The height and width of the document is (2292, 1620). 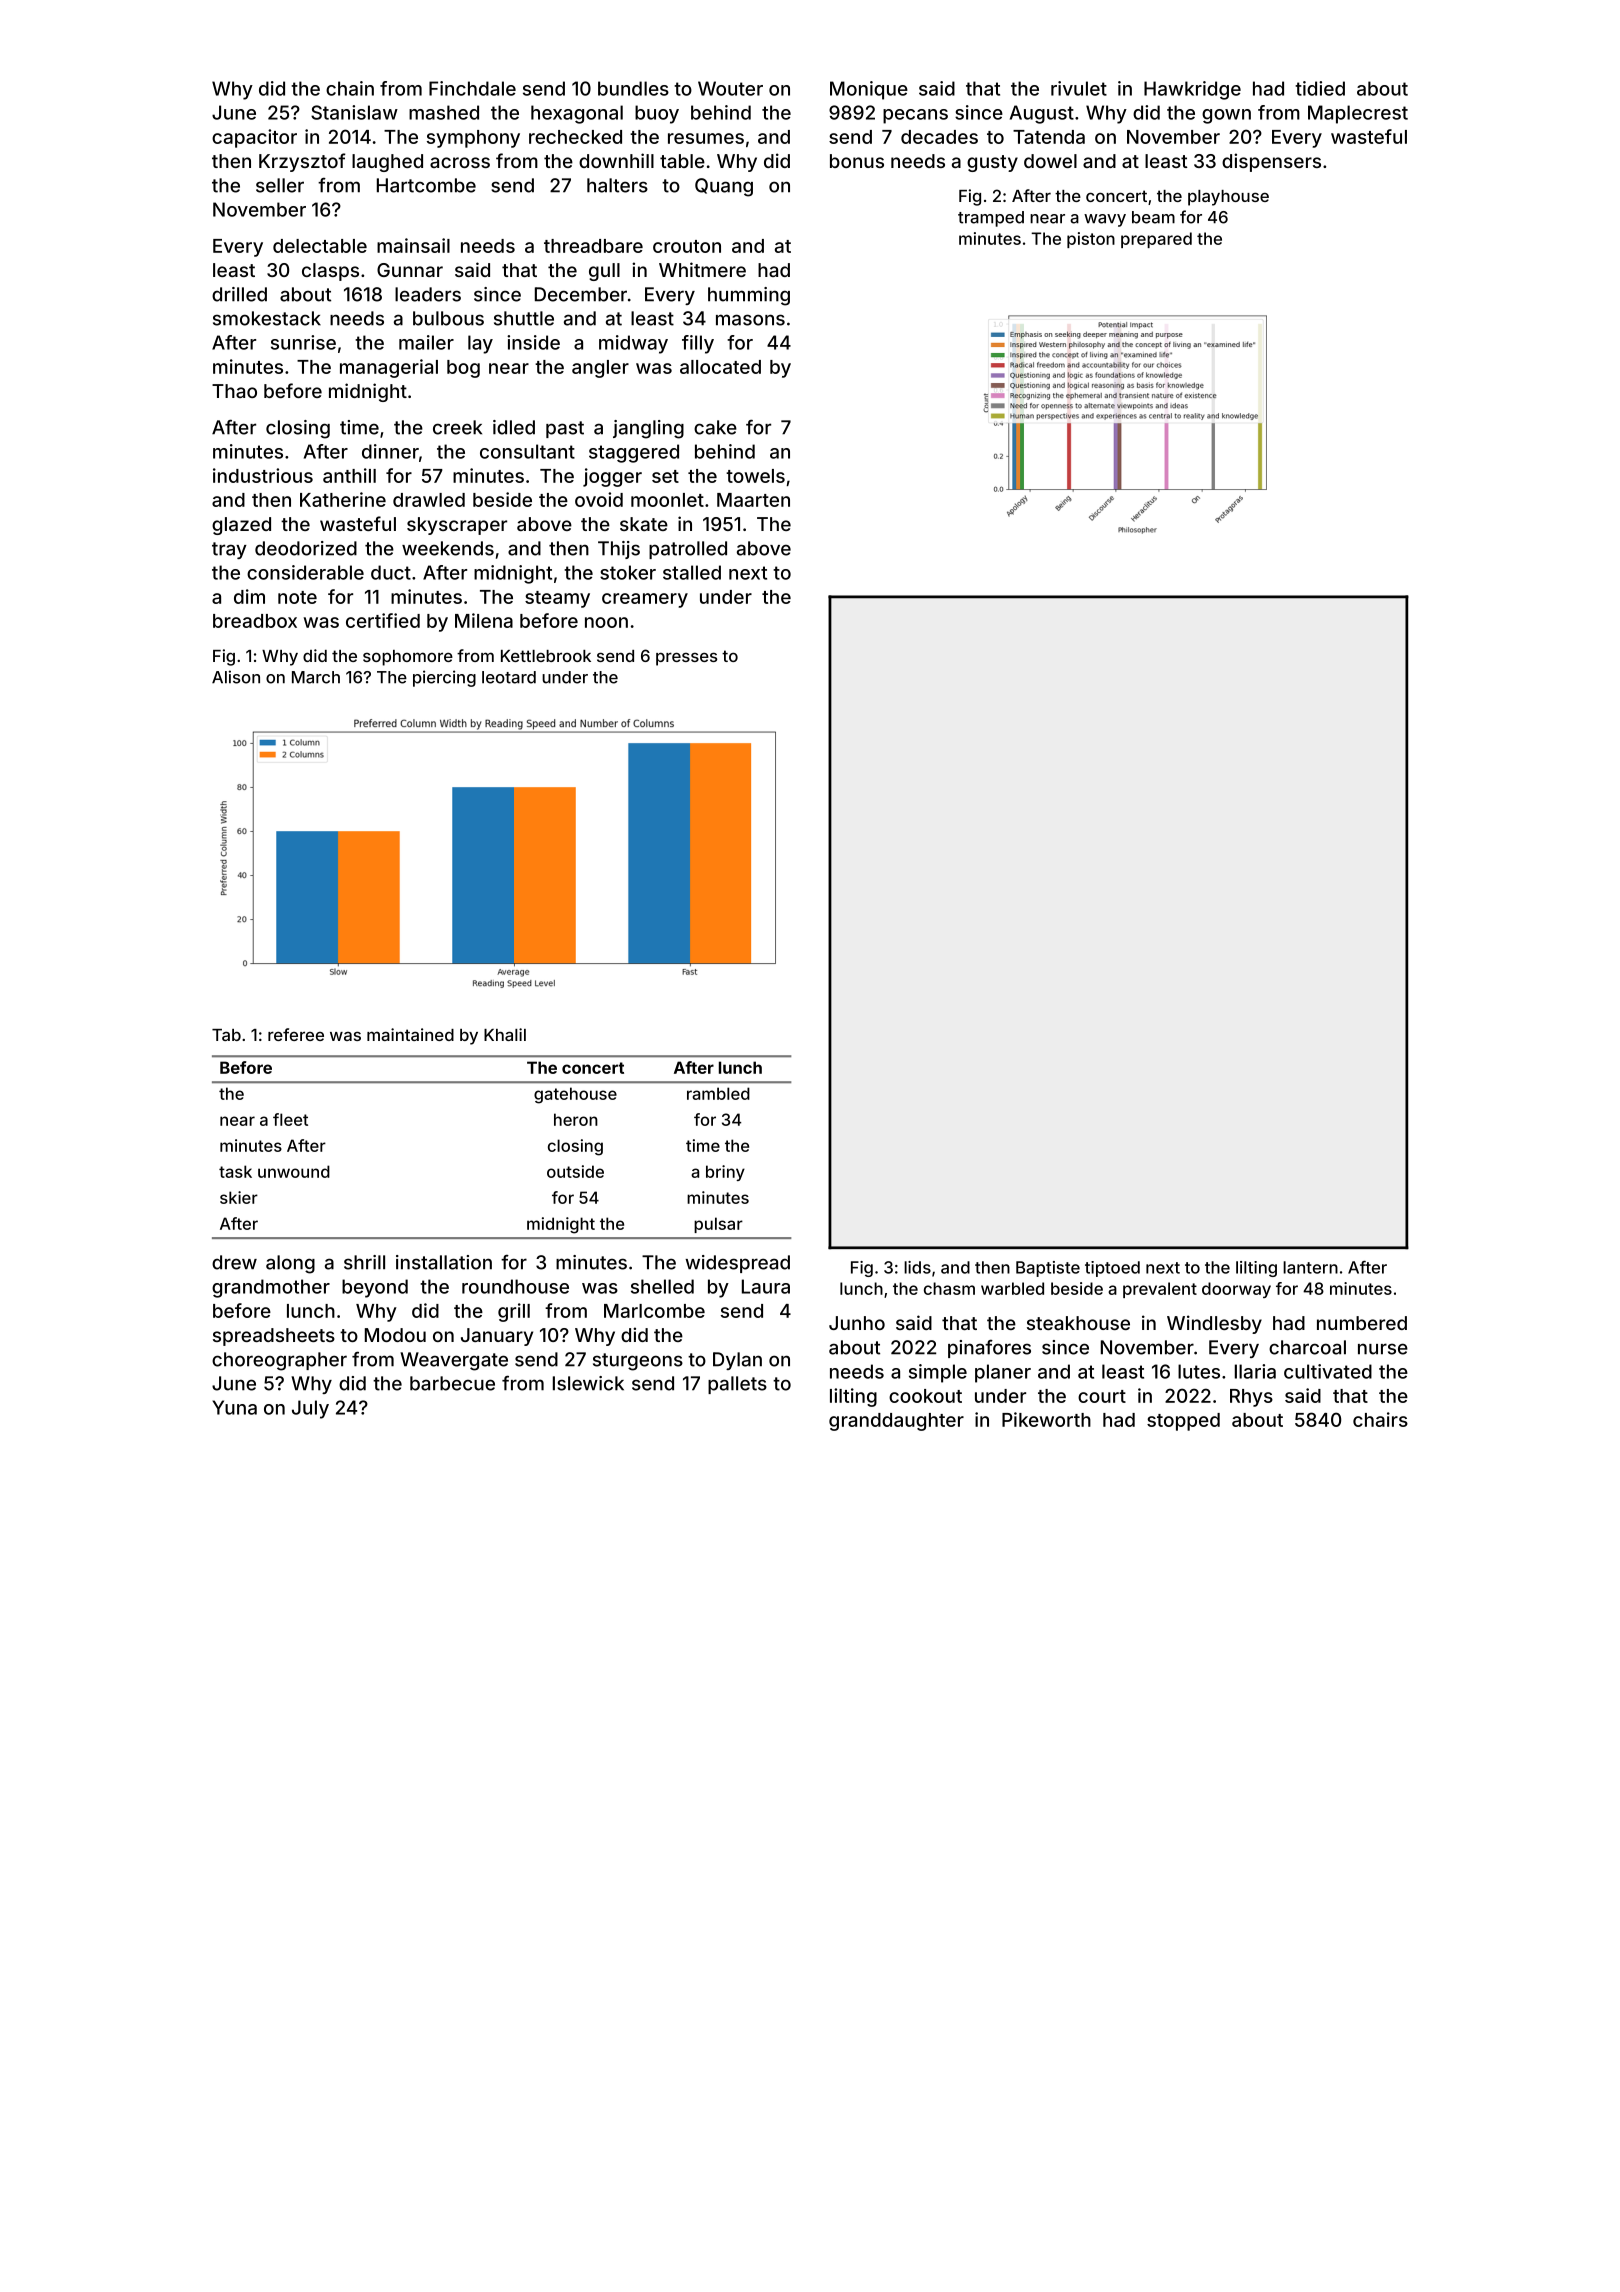 I want to click on Khalil, so click(x=505, y=1034).
